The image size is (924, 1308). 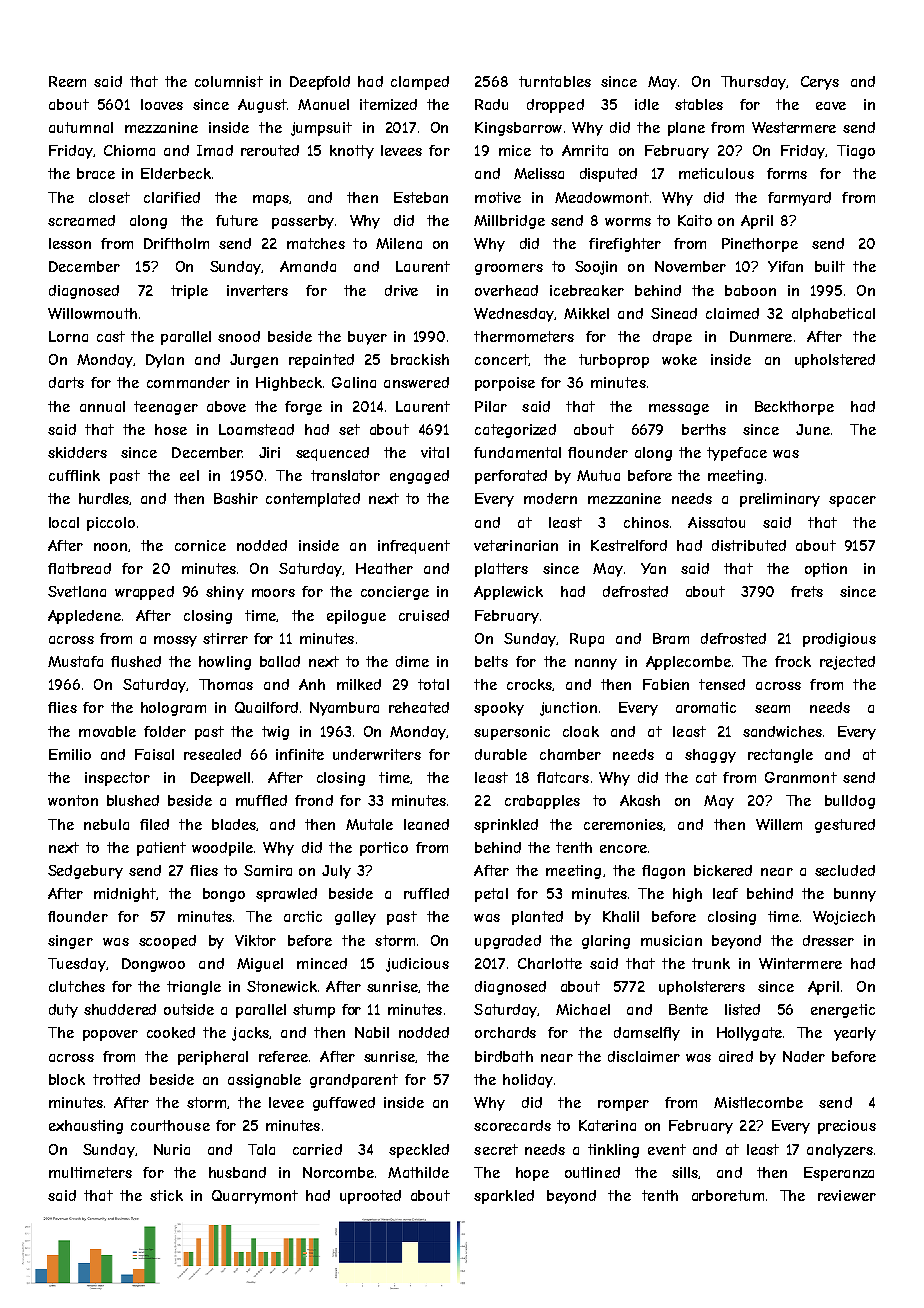 I want to click on Bente, so click(x=688, y=1009).
